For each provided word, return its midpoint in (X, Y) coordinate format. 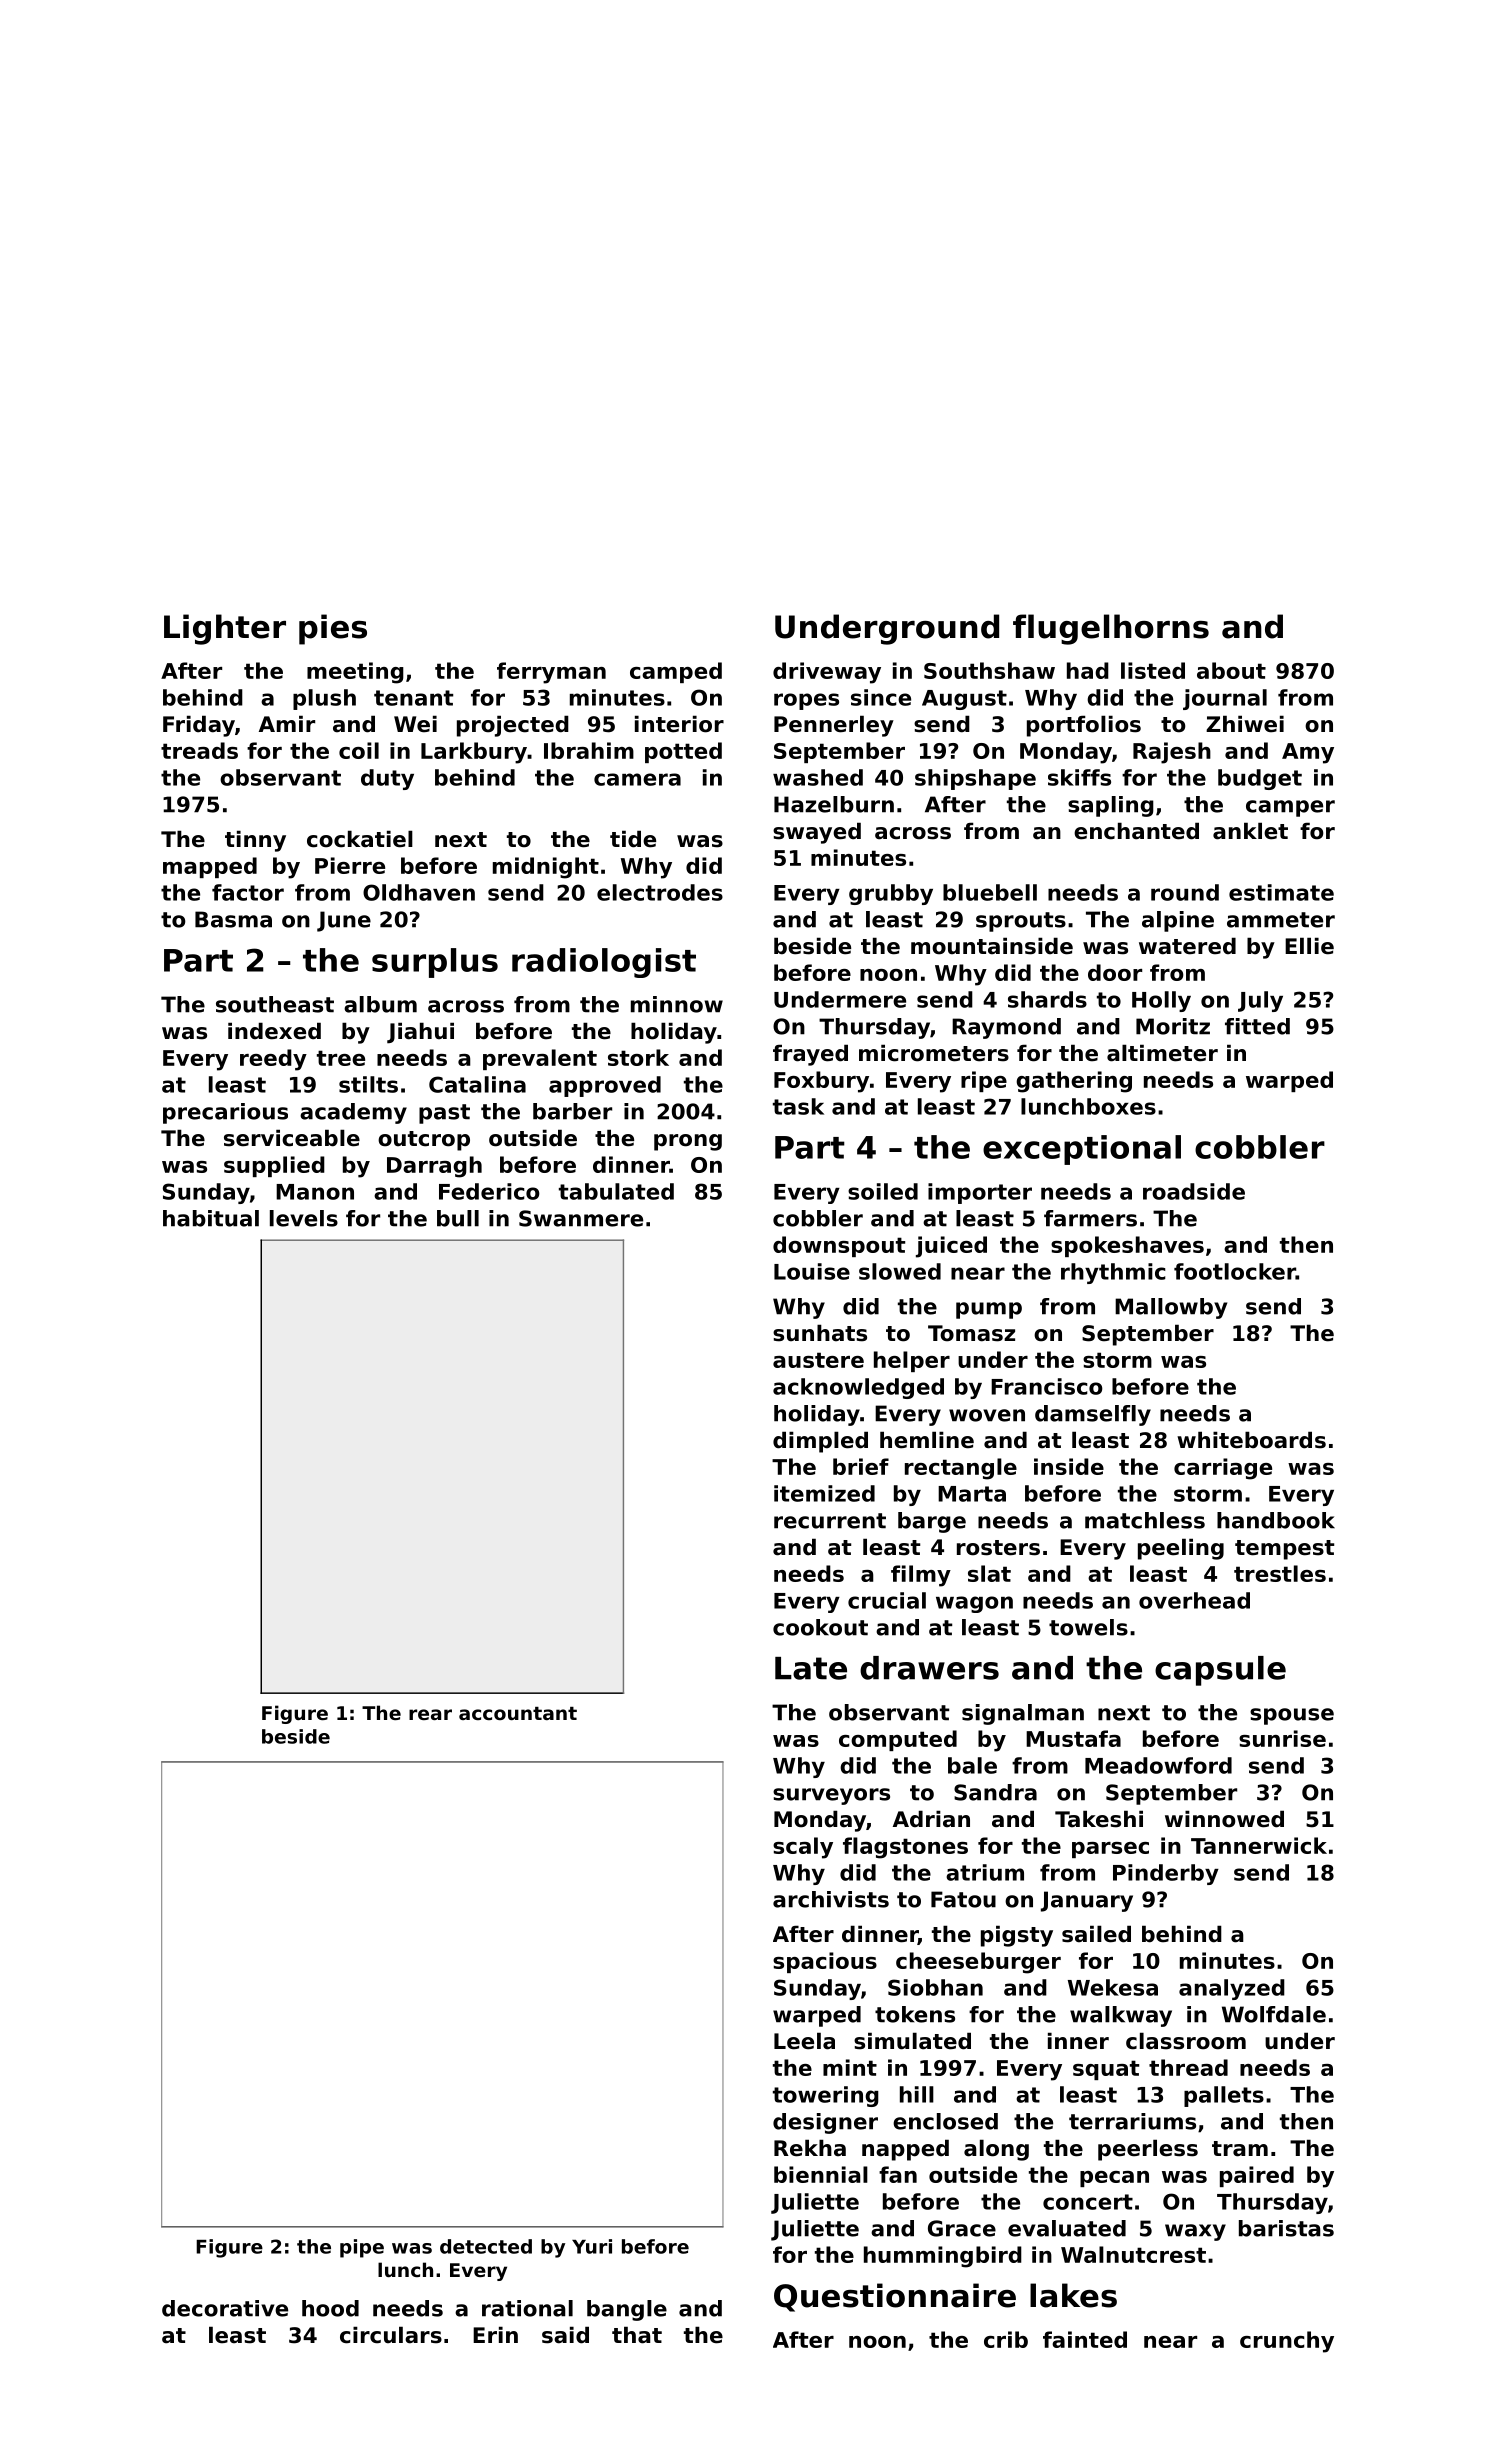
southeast (275, 1004)
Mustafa (1073, 1738)
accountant (518, 1713)
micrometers (934, 1053)
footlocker (1235, 1271)
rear (430, 1714)
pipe (362, 2248)
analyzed (1232, 1989)
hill (917, 2094)
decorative (225, 2308)
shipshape (975, 779)
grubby (891, 894)
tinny (255, 841)
